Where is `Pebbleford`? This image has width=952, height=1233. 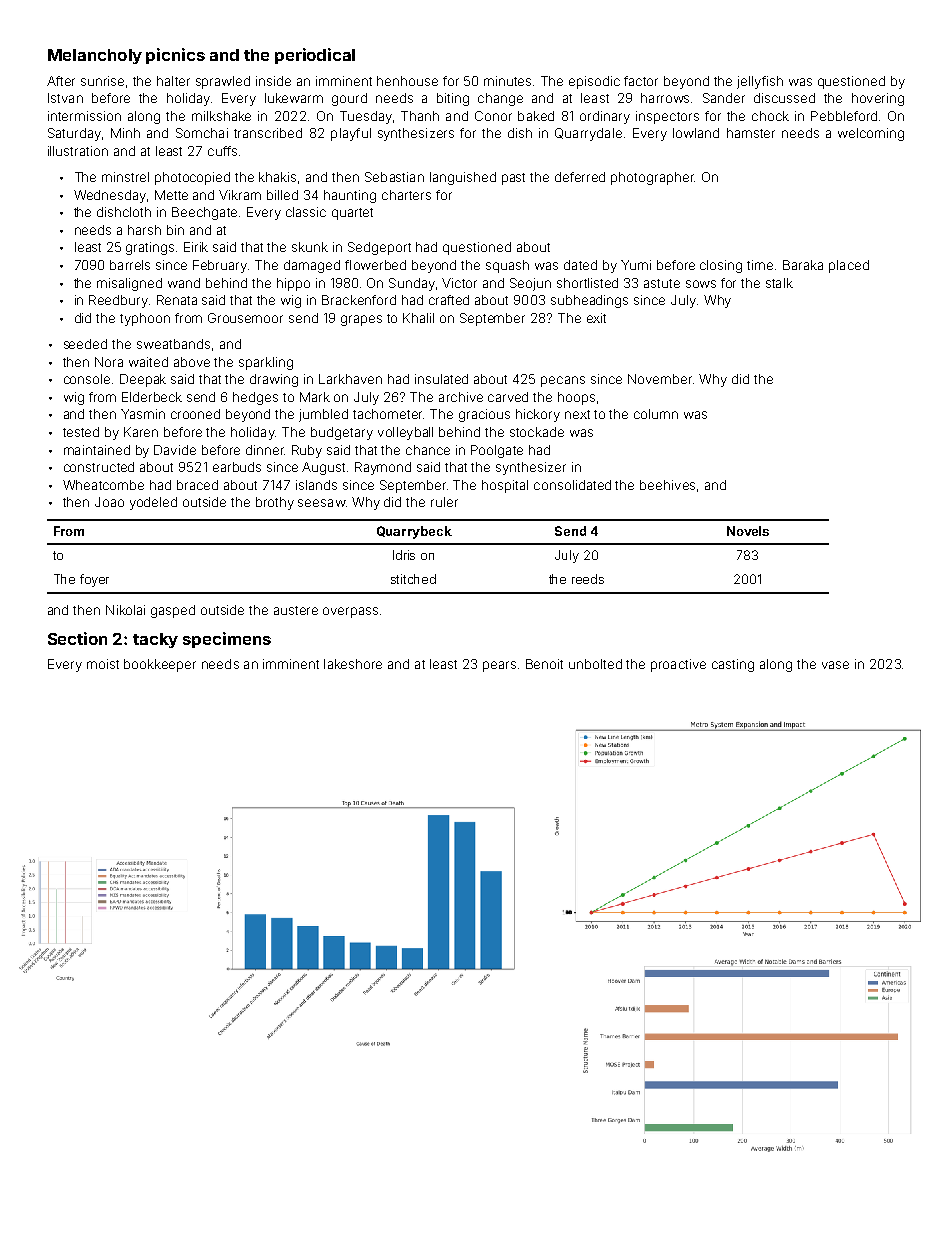
Pebbleford is located at coordinates (844, 116).
